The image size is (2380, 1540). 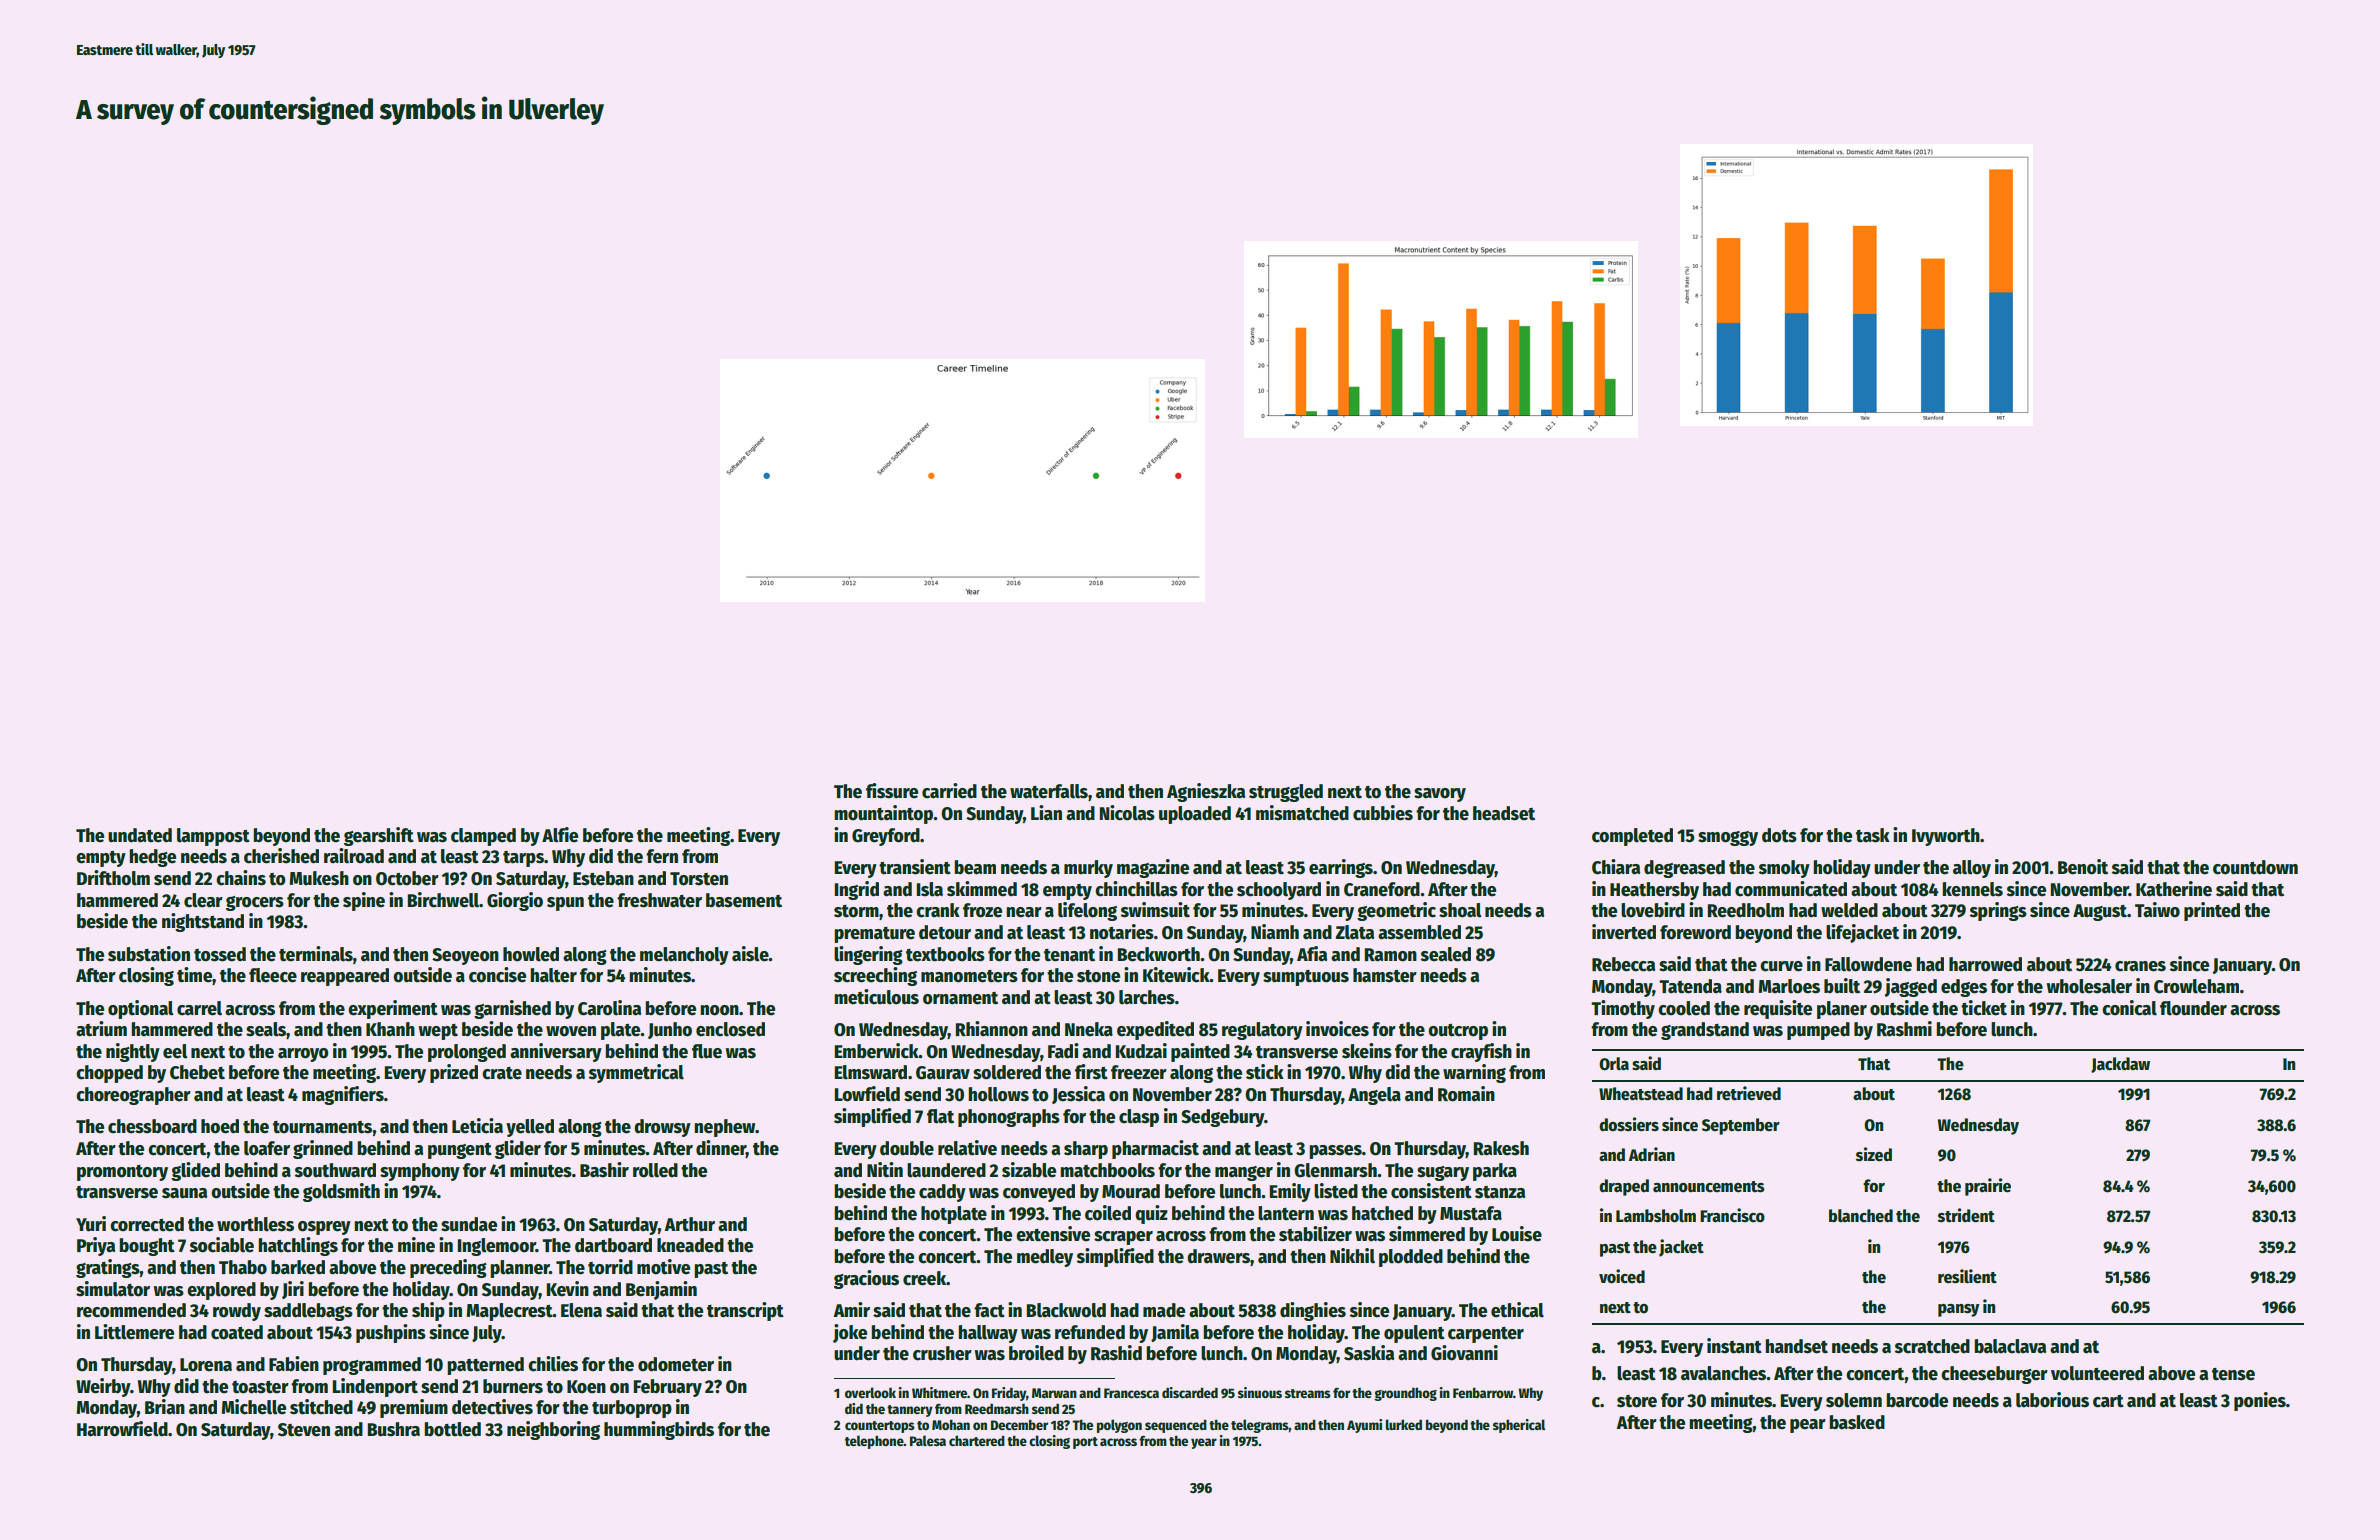 I want to click on railroad, so click(x=354, y=856).
